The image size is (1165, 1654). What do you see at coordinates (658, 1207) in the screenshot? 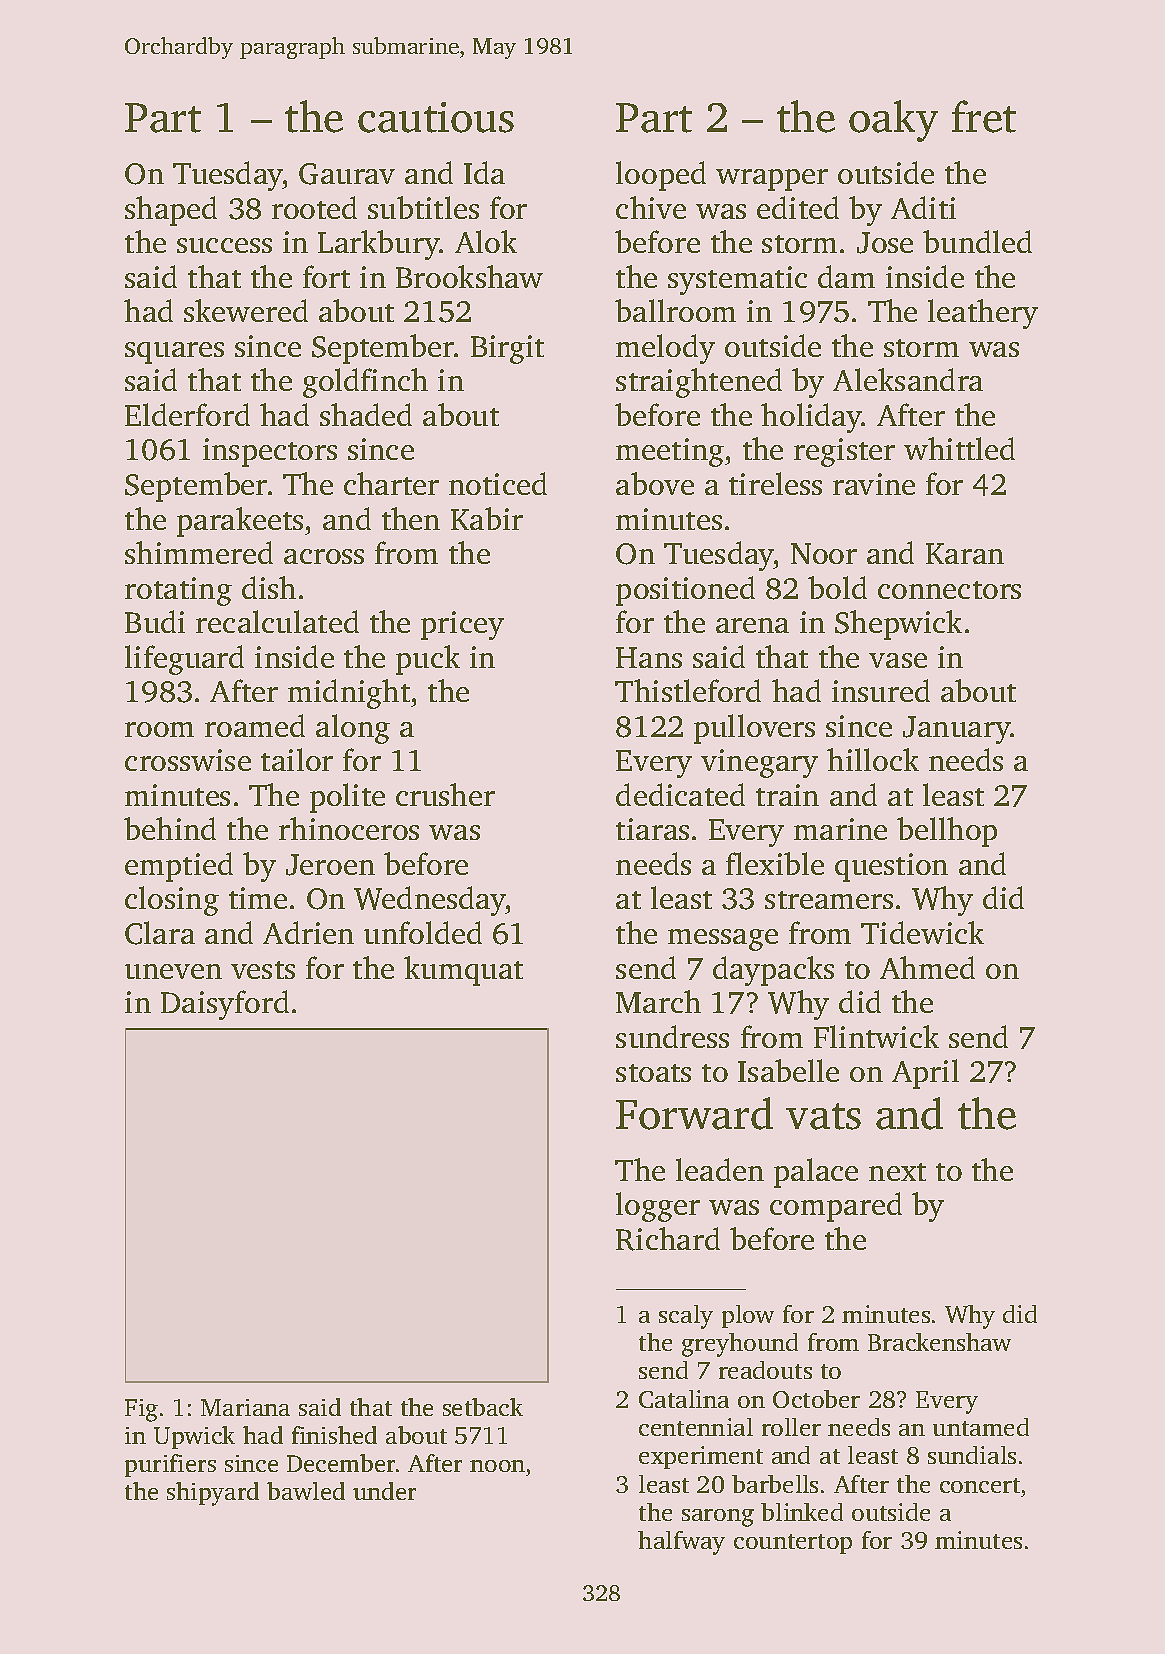
I see `logger` at bounding box center [658, 1207].
